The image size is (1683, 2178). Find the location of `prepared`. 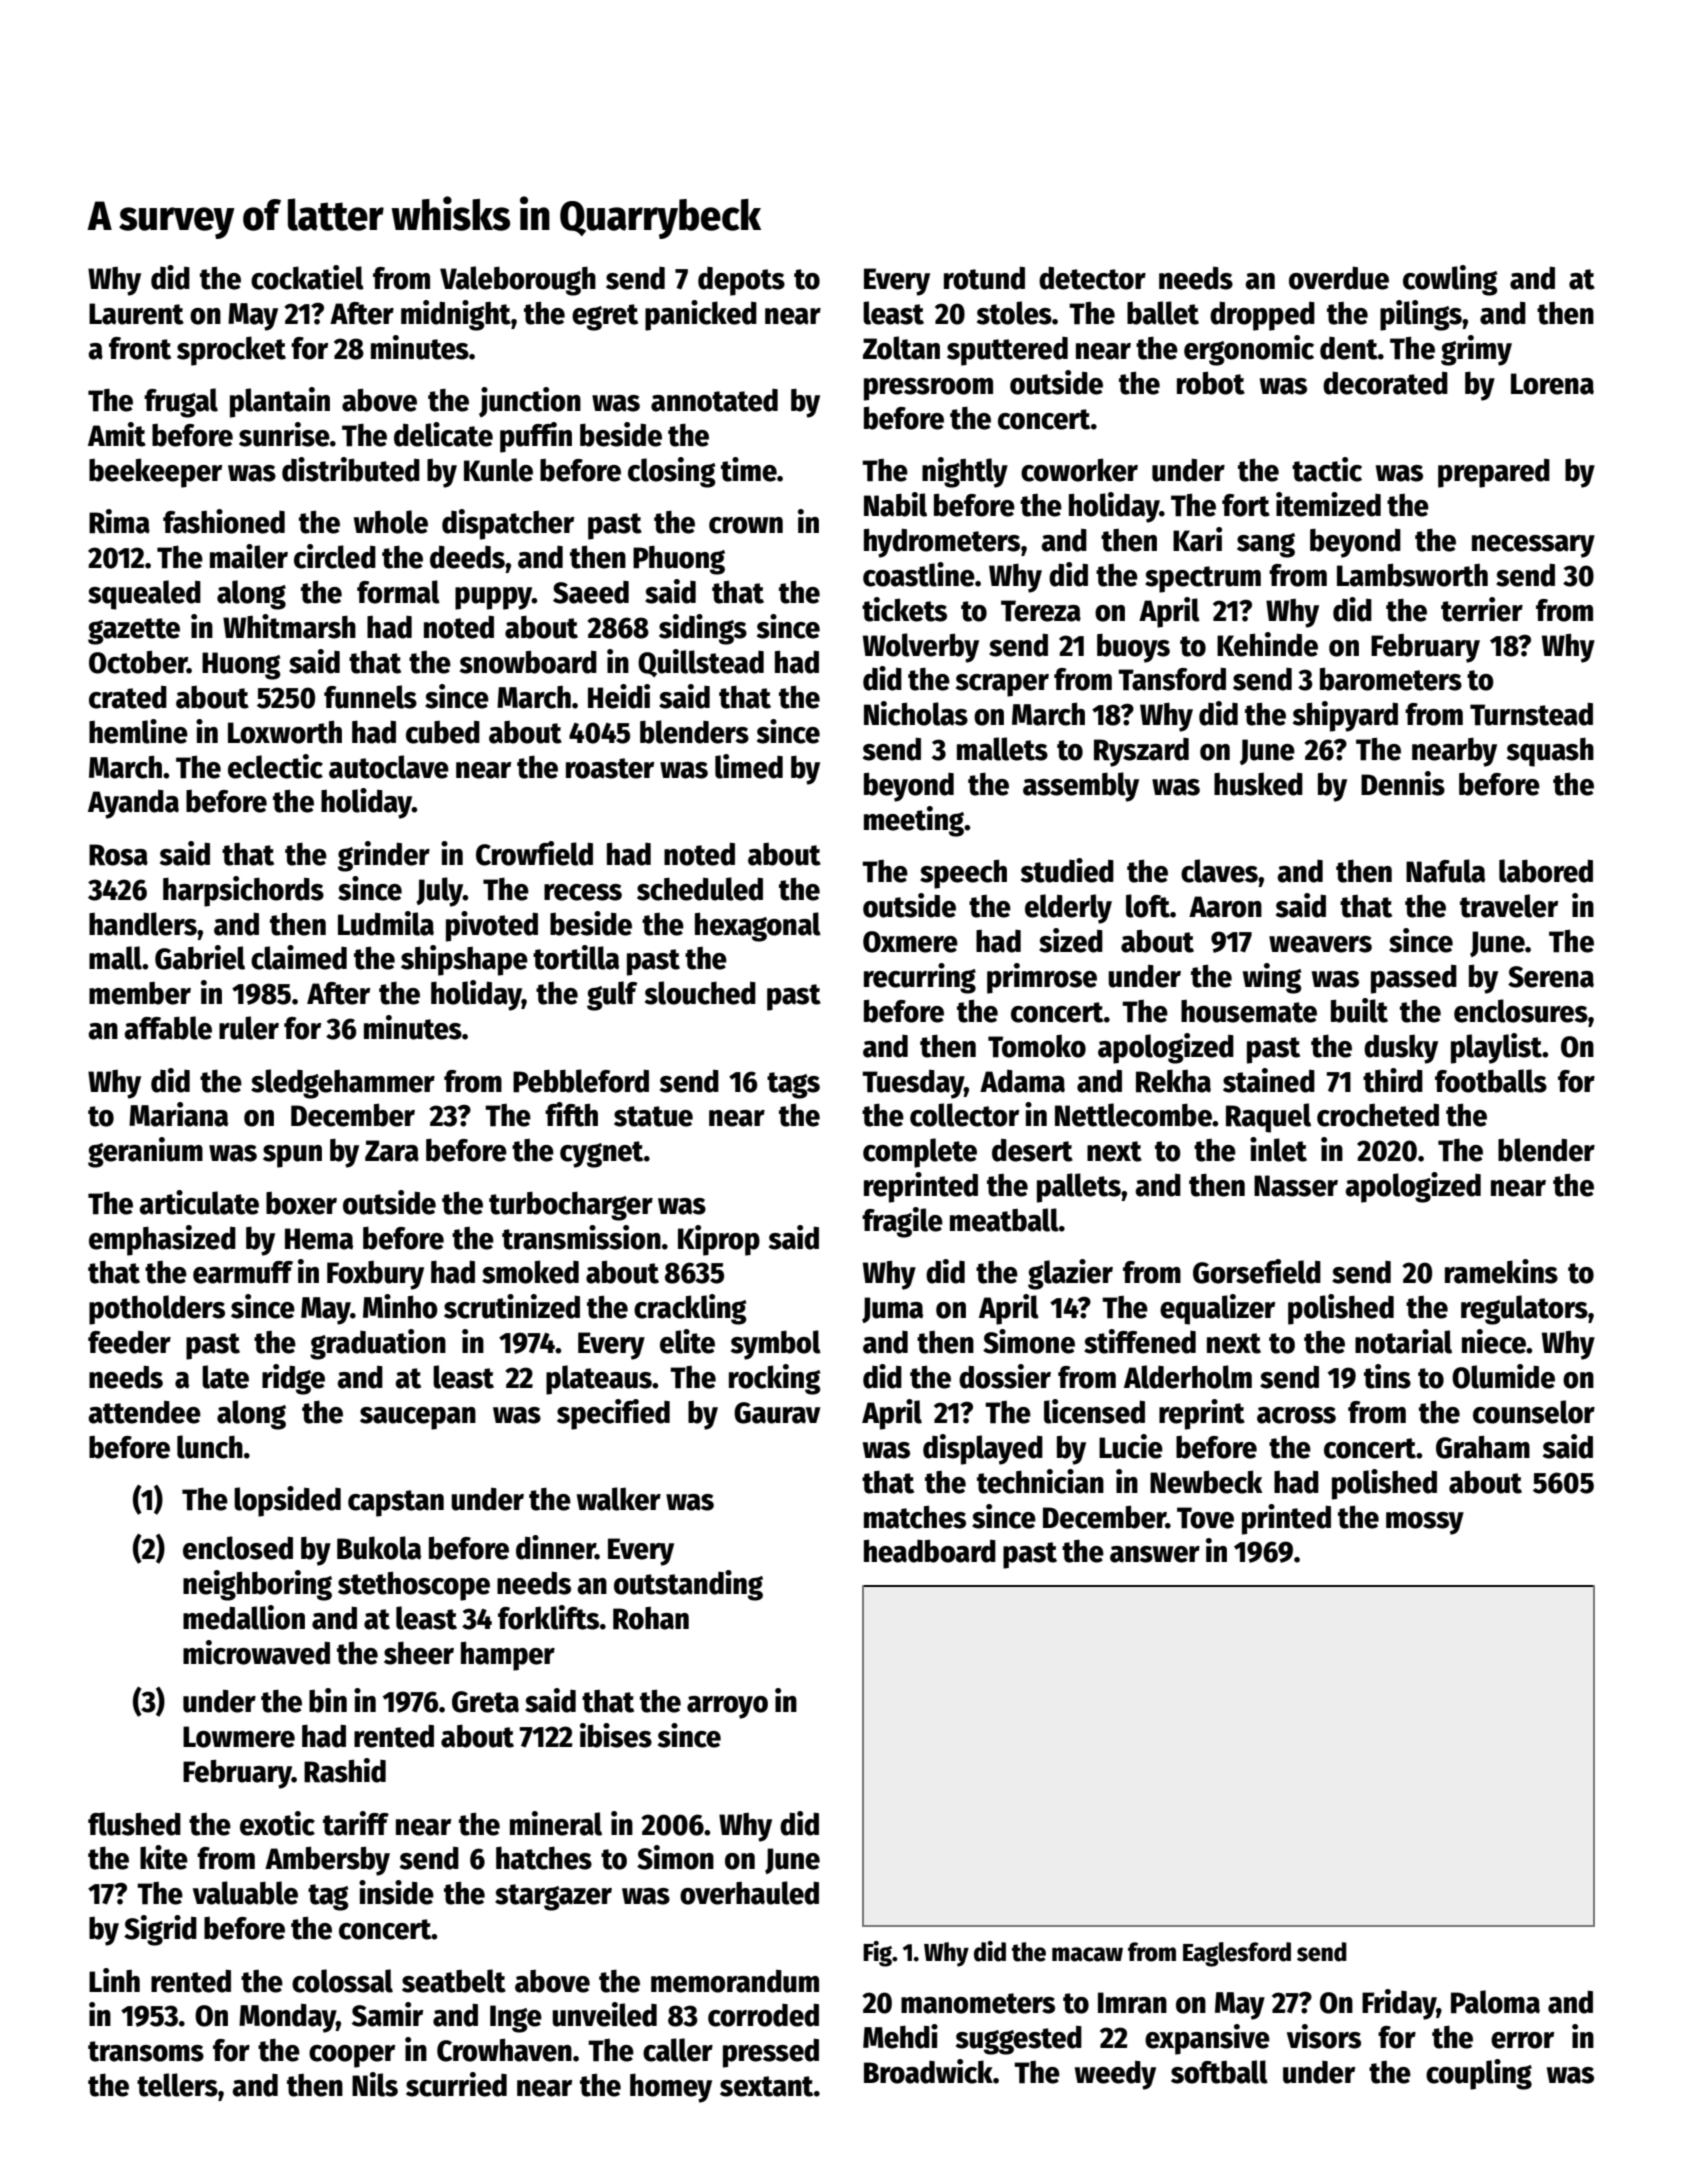

prepared is located at coordinates (1494, 473).
